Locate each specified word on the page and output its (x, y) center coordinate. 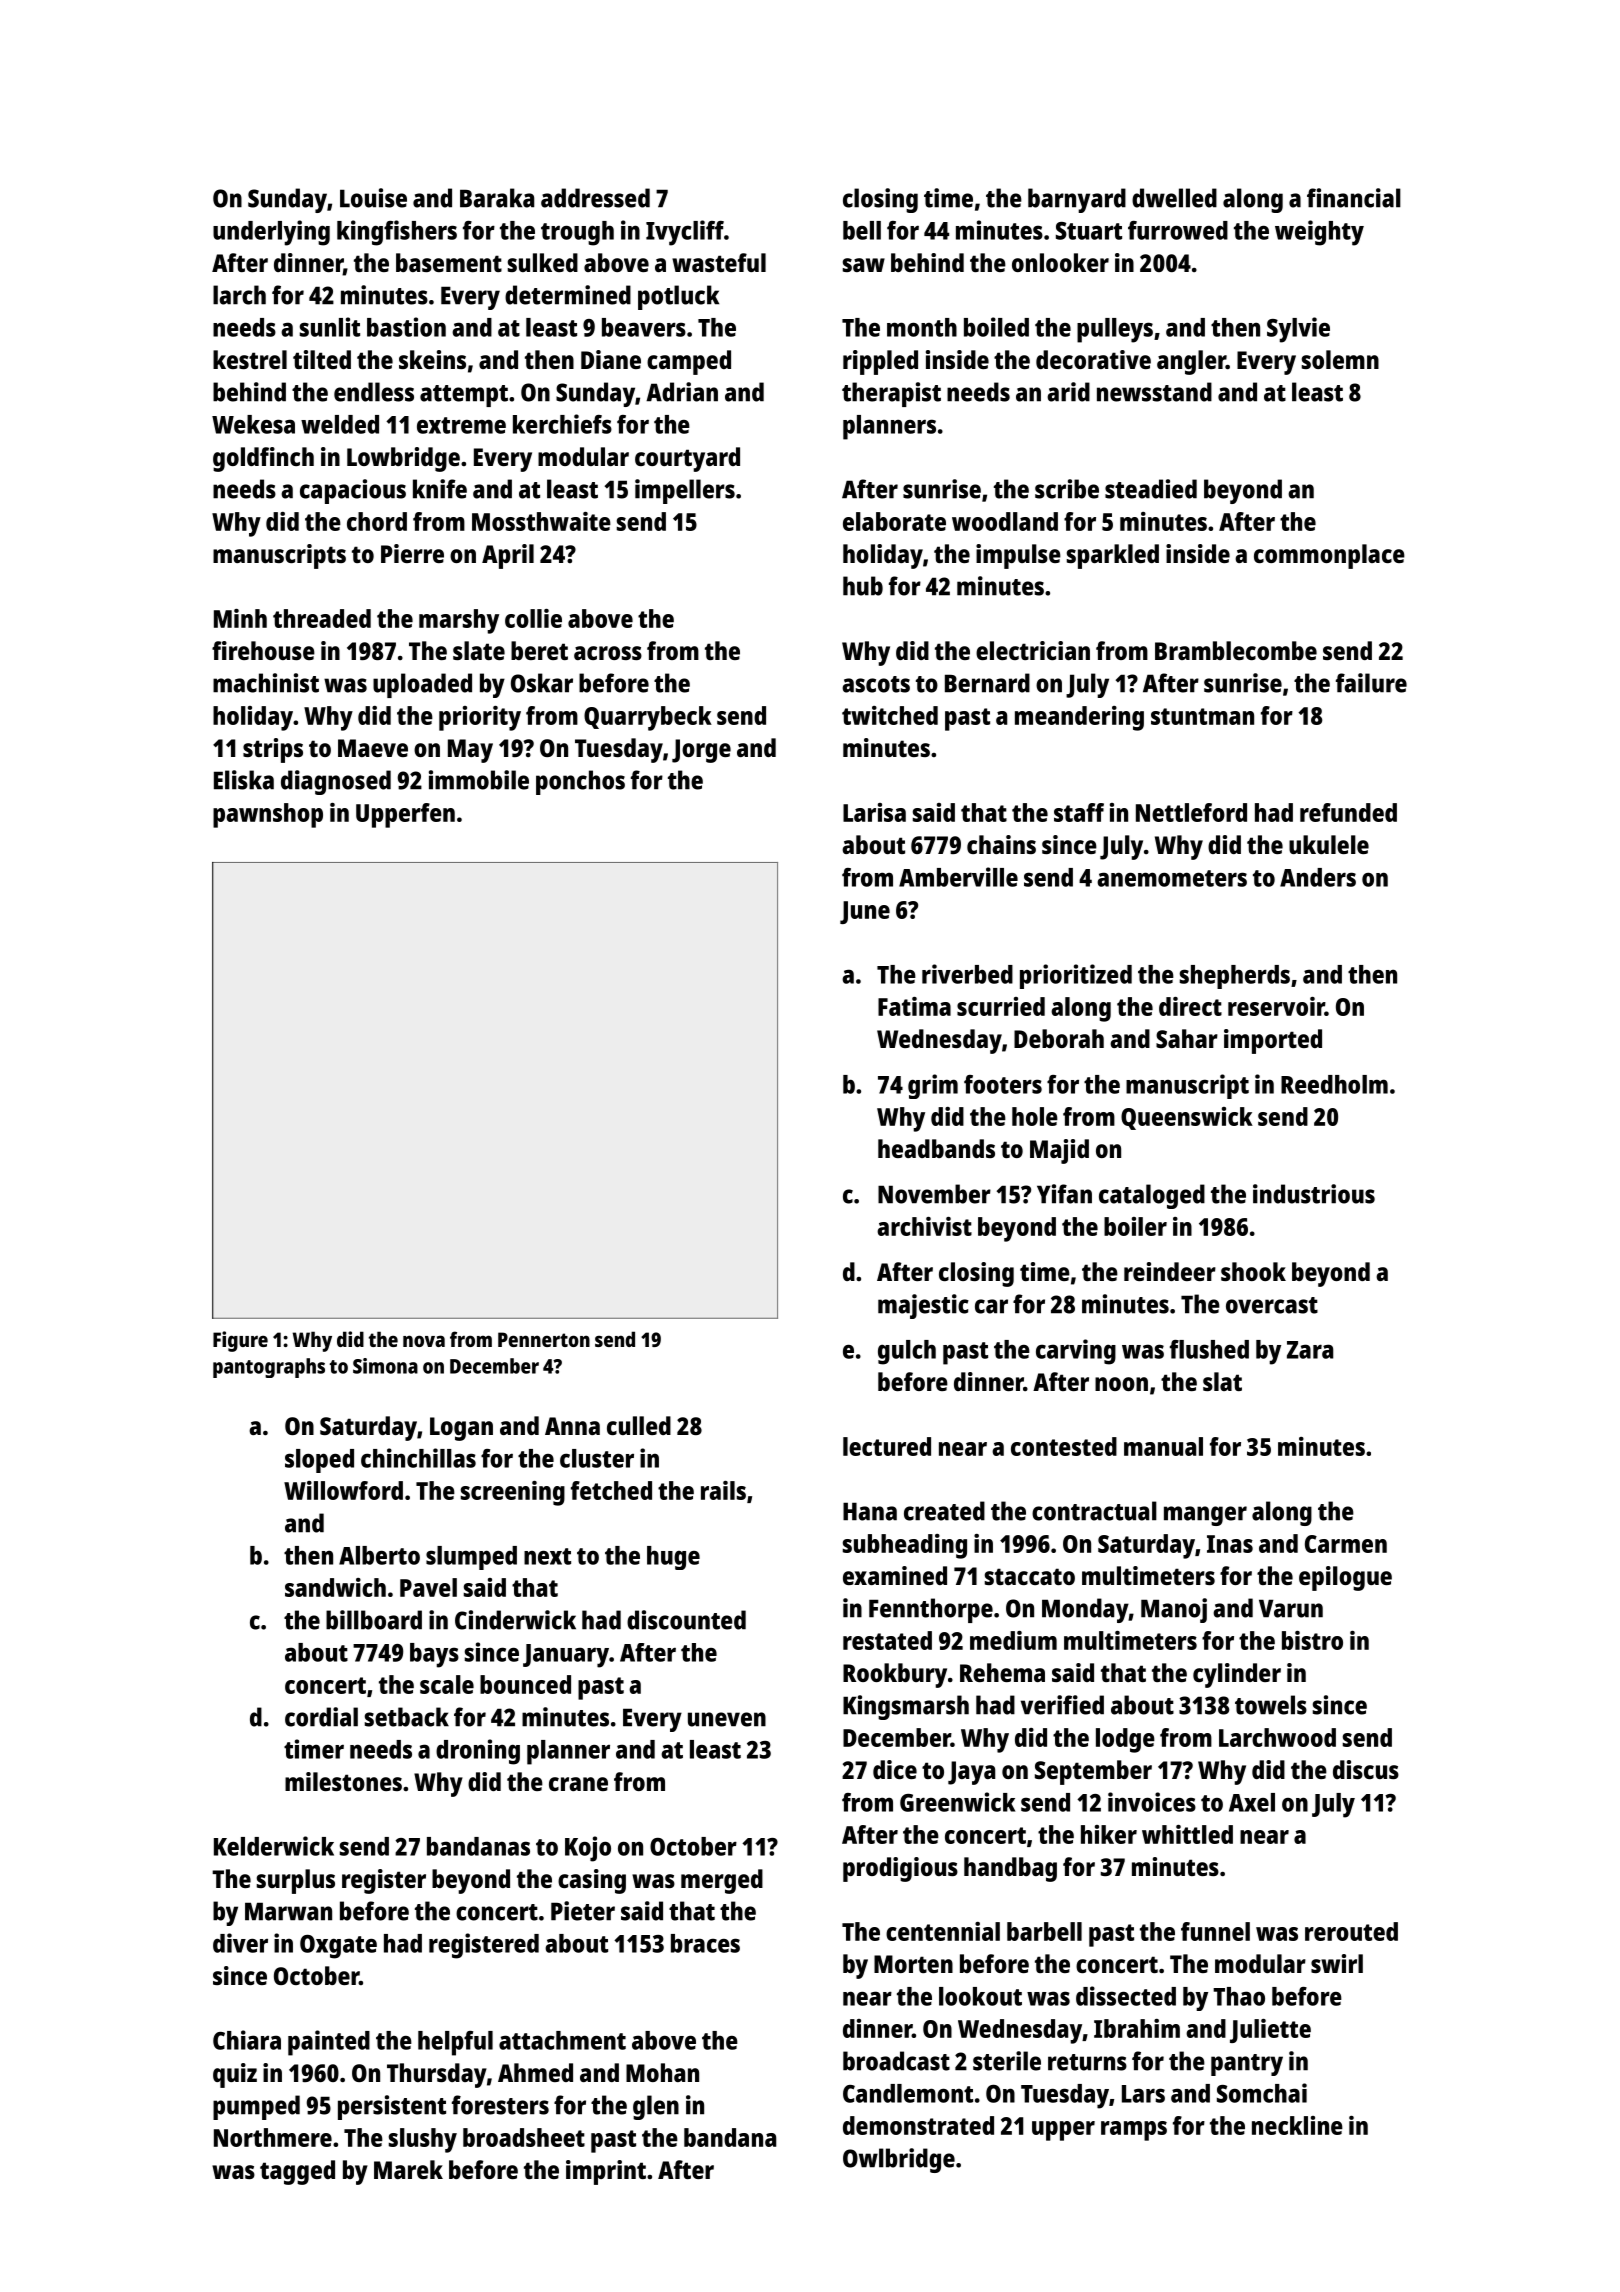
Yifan (1064, 1194)
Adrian (682, 392)
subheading (905, 1546)
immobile (479, 780)
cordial (321, 1717)
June (865, 912)
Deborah (1059, 1038)
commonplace (1329, 556)
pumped (256, 2107)
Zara (1310, 1350)
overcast (1272, 1305)
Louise (373, 198)
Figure (240, 1341)
